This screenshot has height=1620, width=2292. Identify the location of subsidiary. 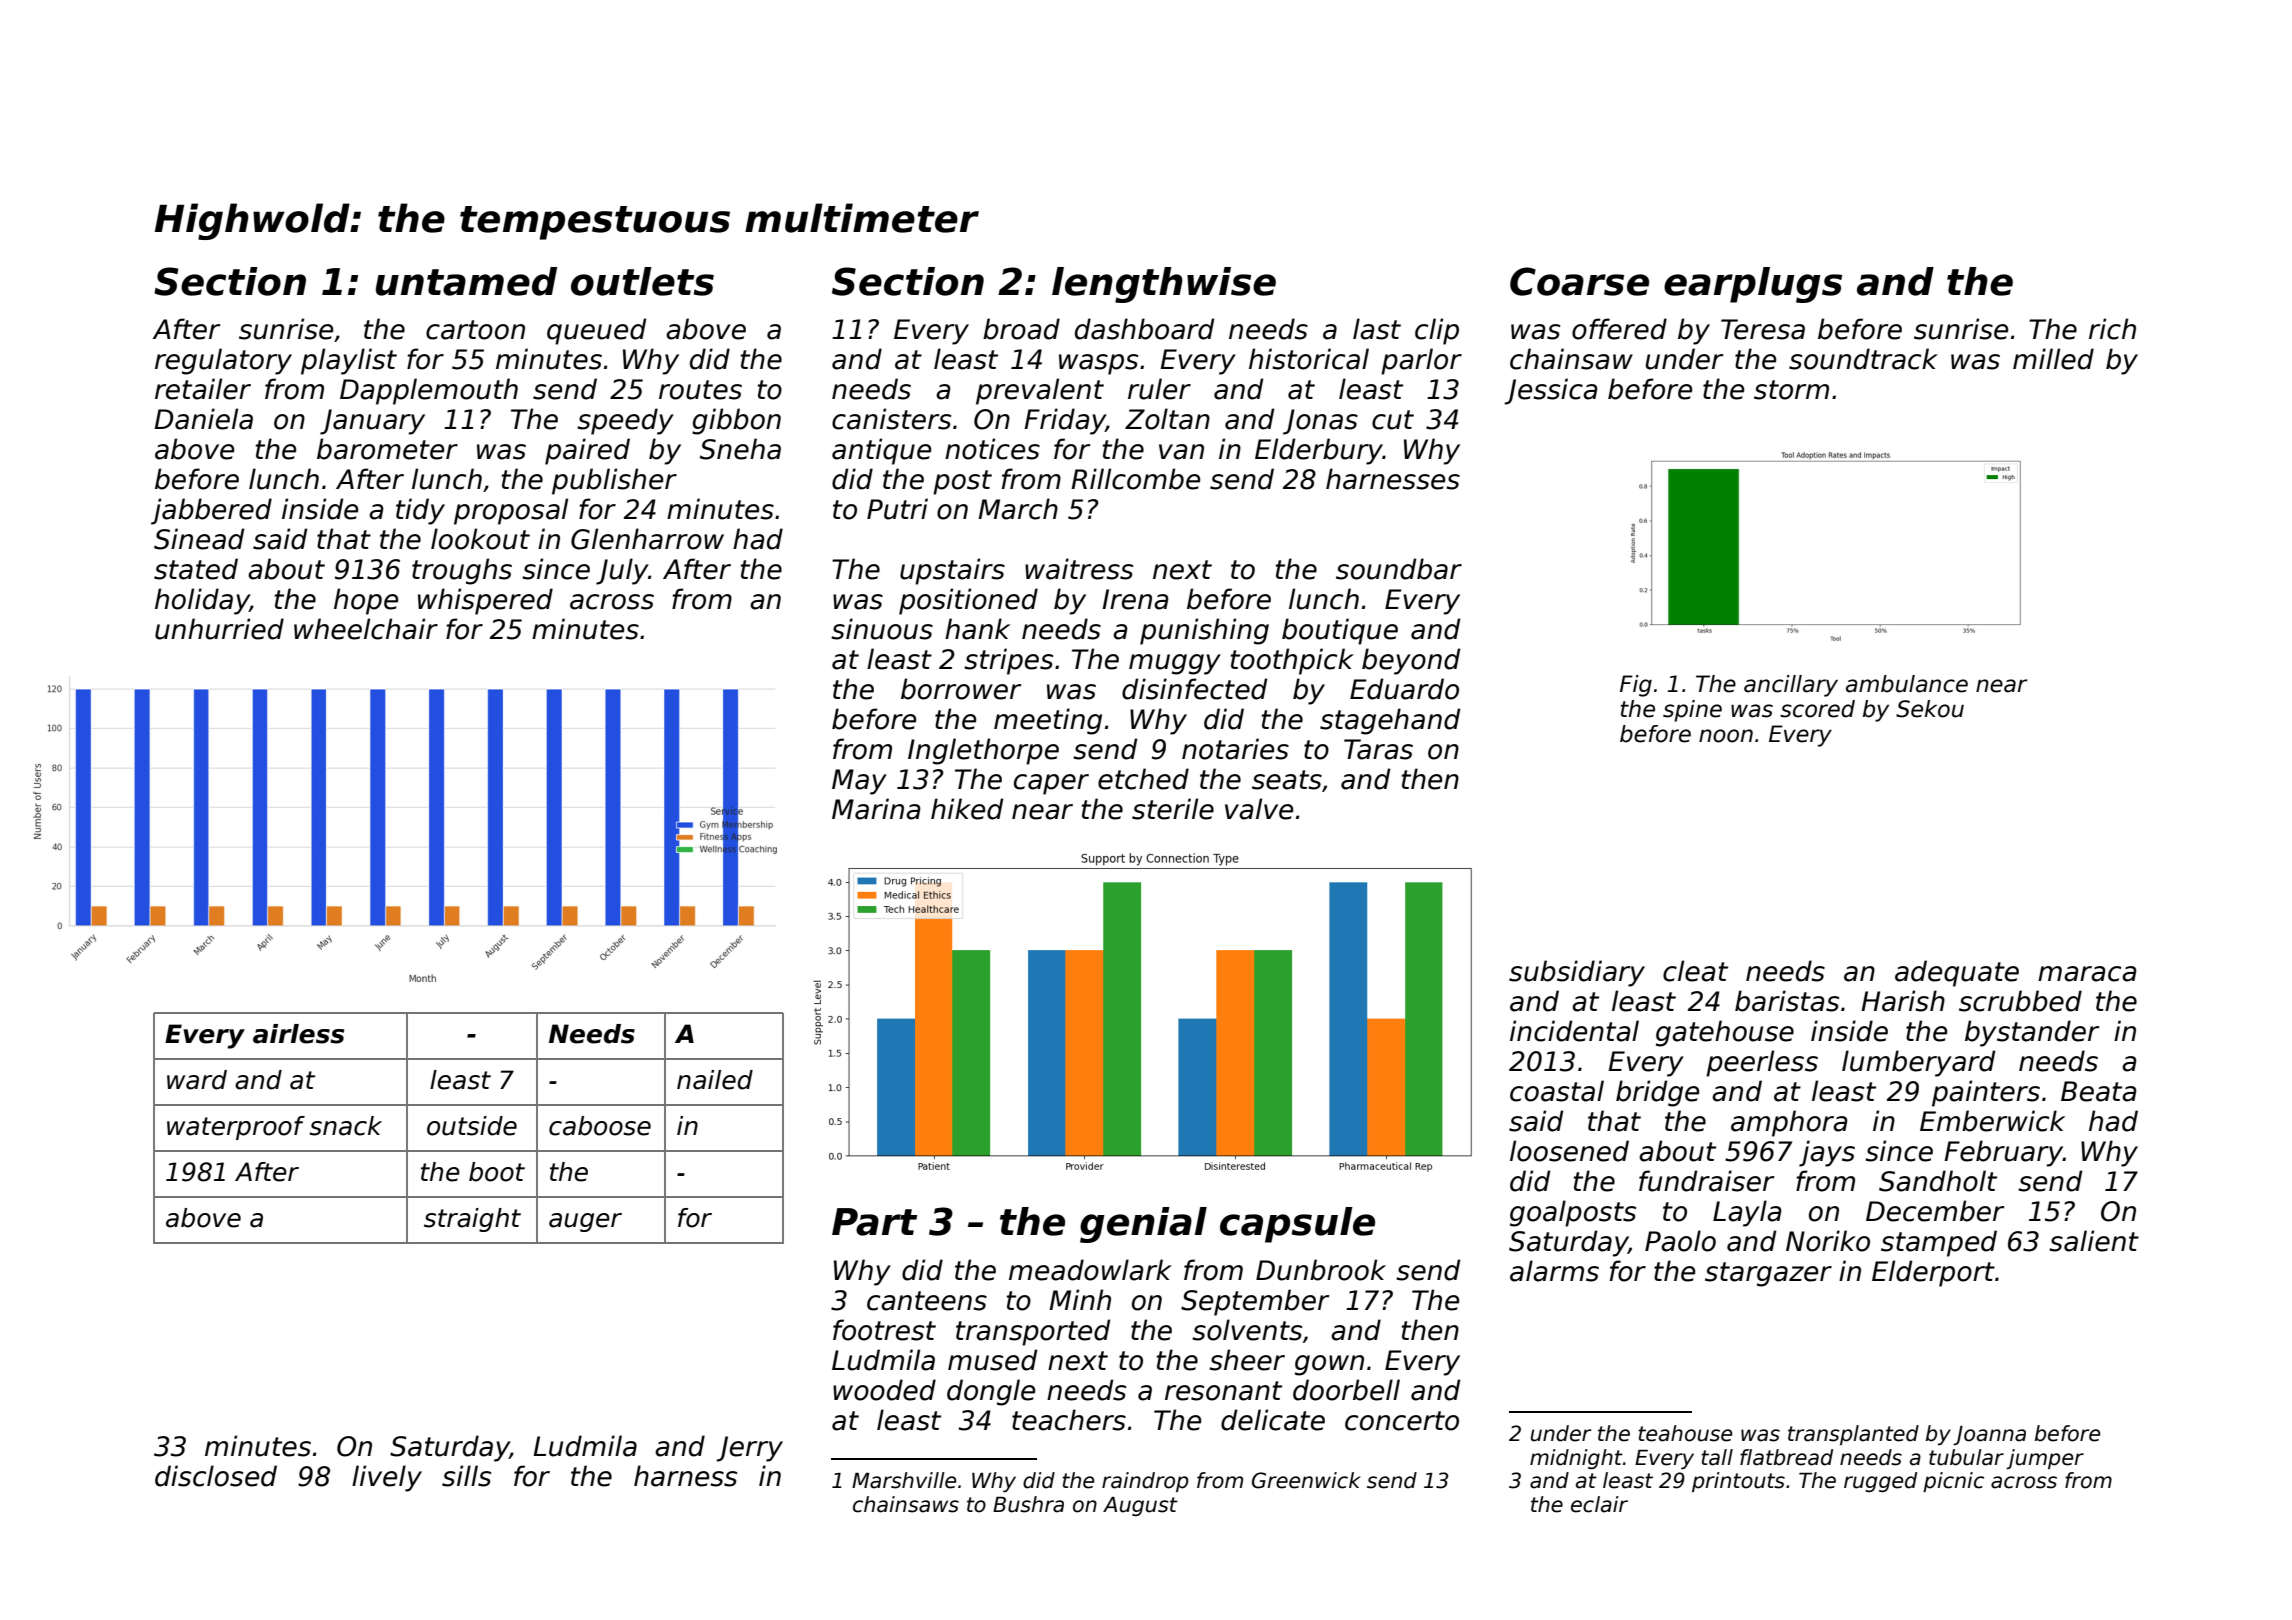
(1577, 973).
